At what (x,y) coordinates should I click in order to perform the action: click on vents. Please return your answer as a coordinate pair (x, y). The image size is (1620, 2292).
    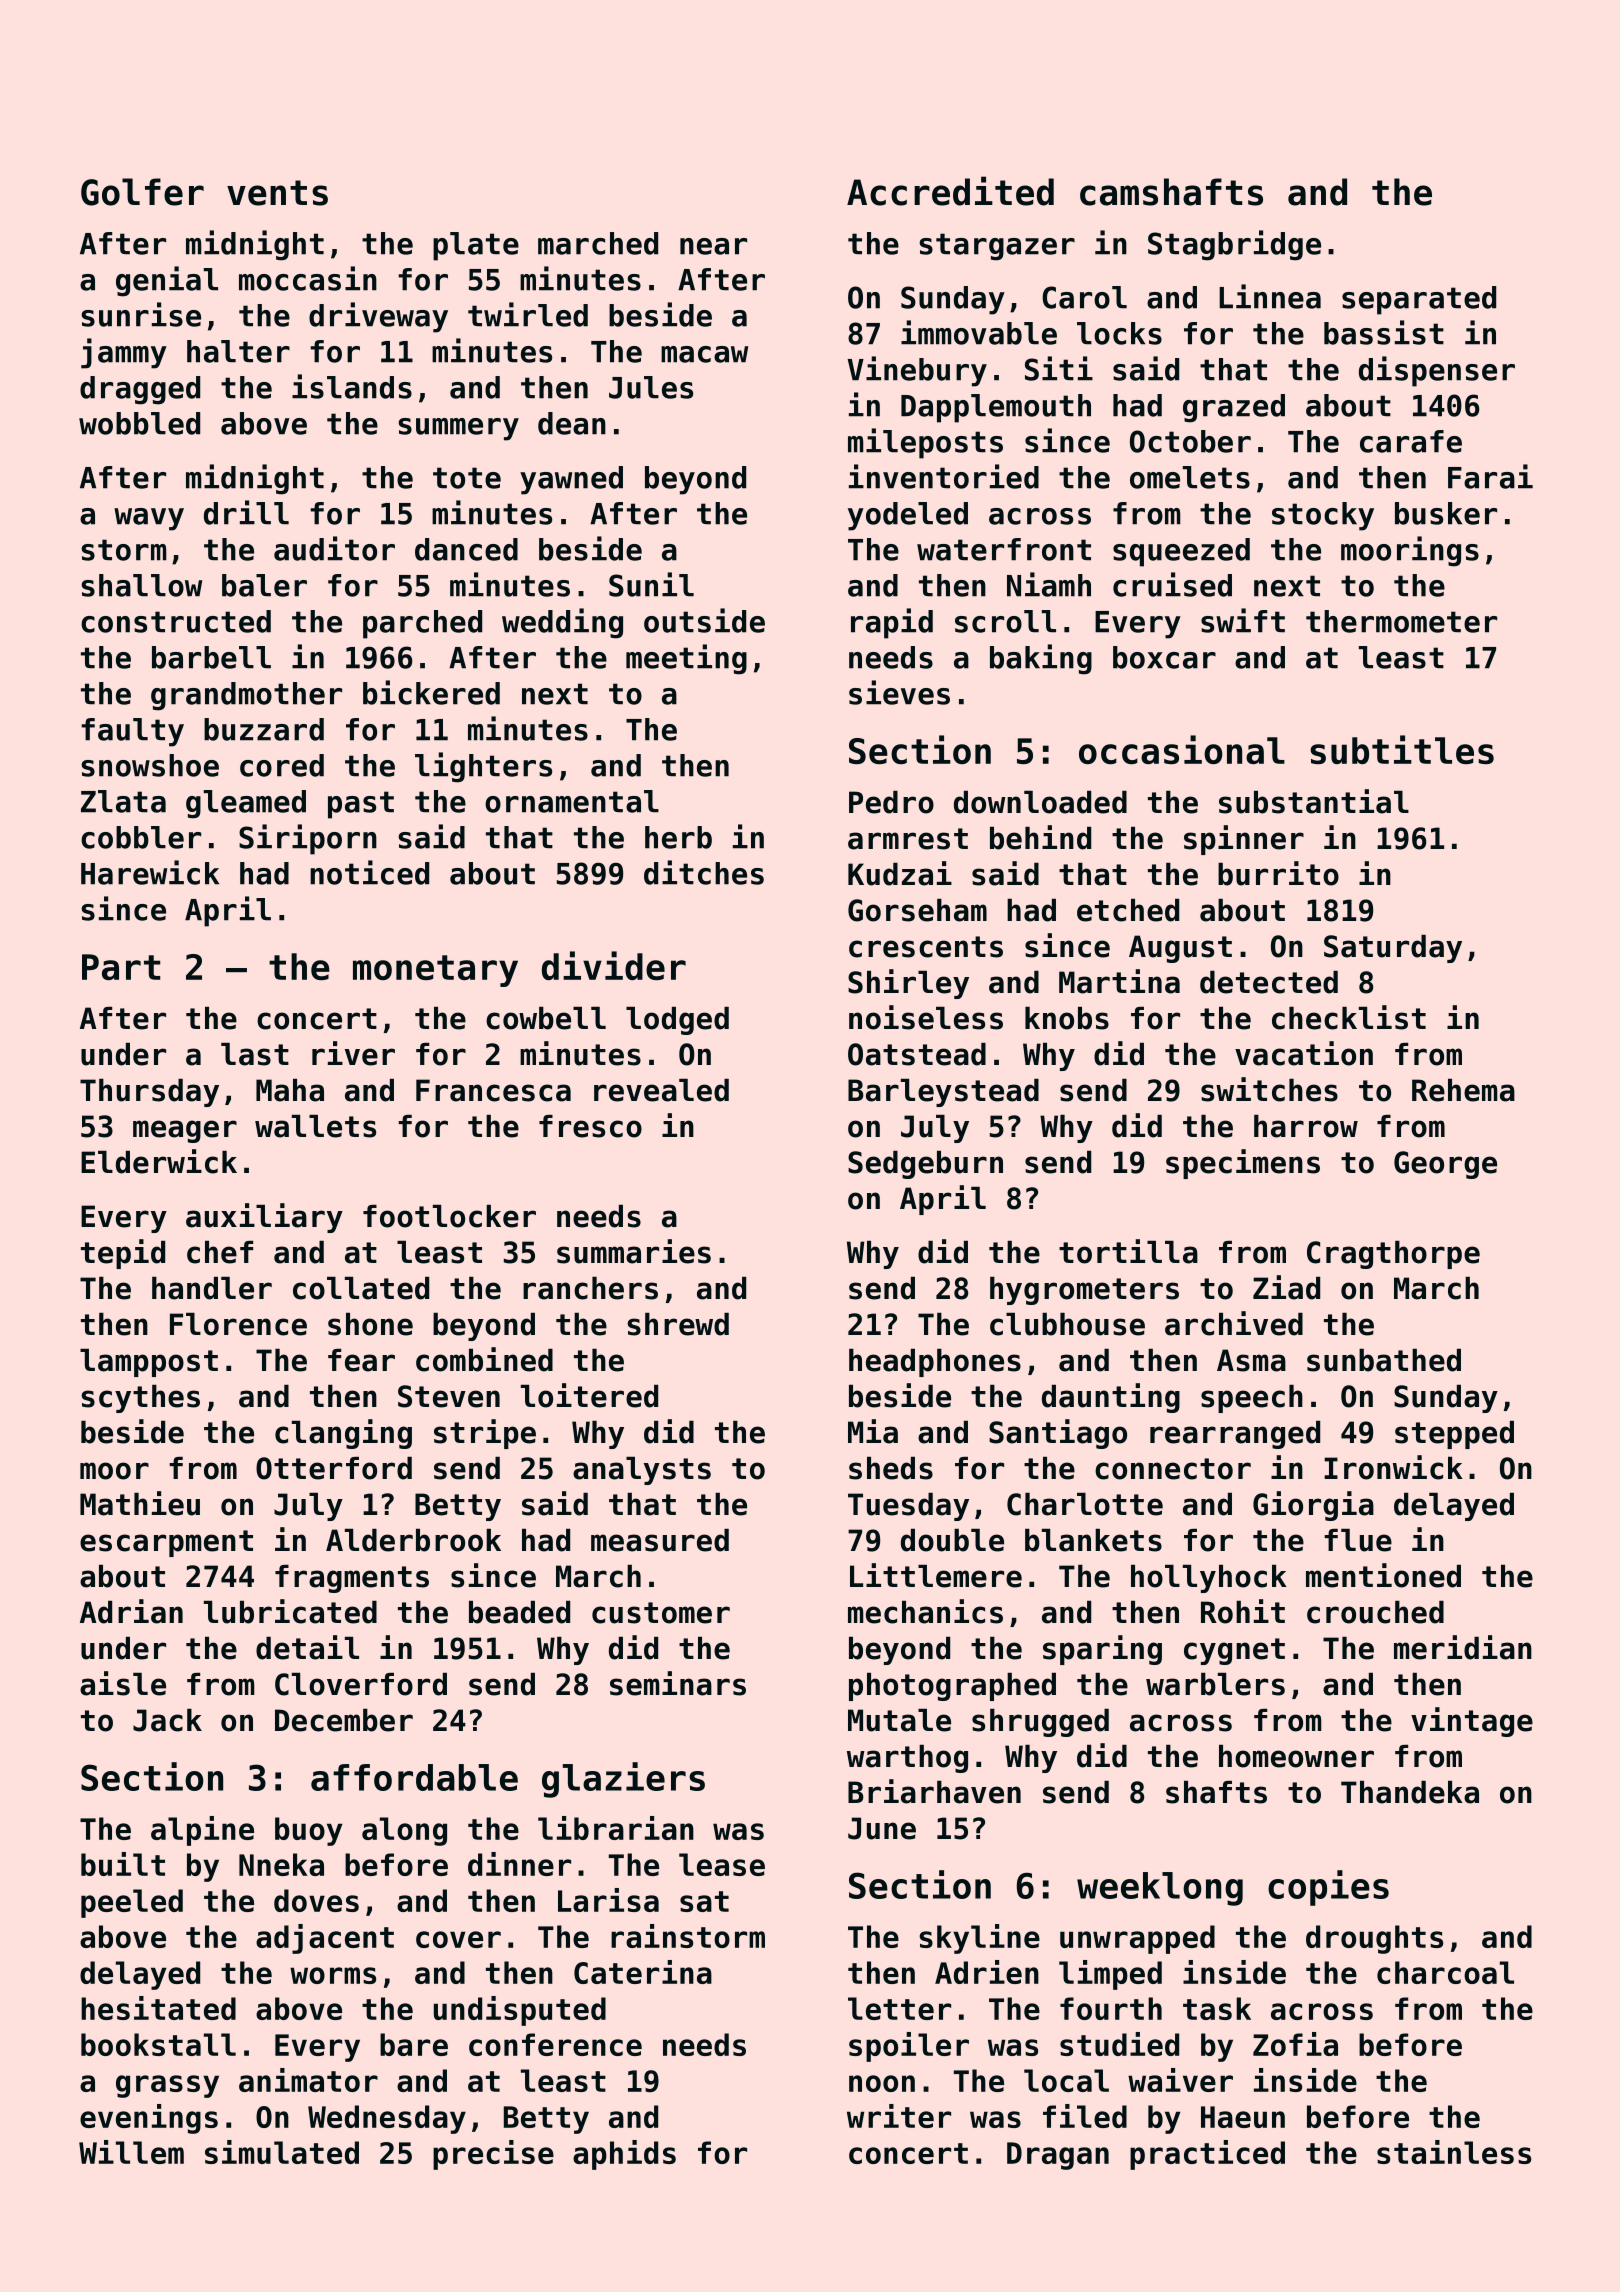
    Looking at the image, I should click on (277, 193).
